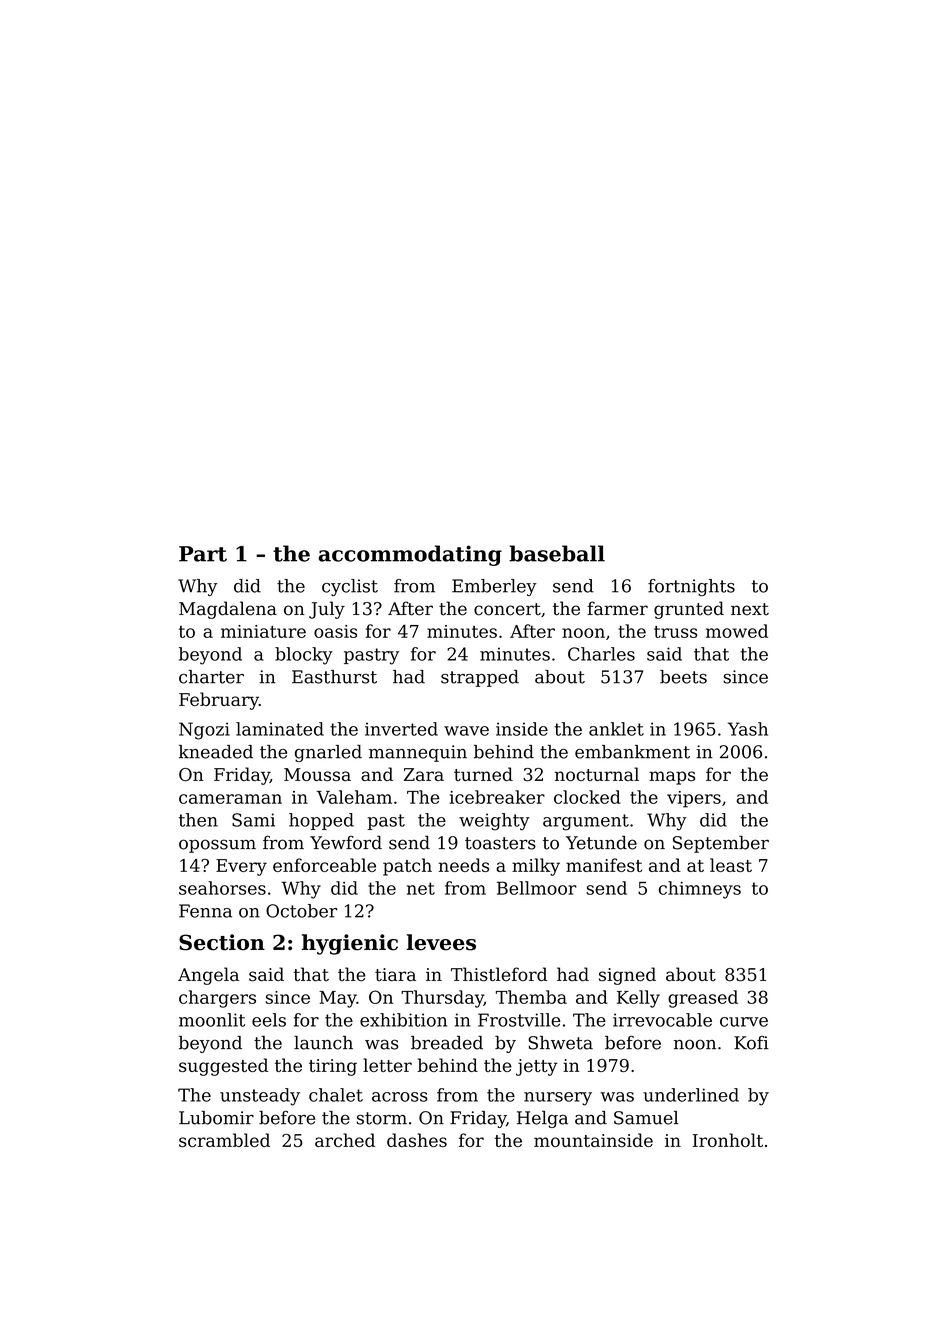  What do you see at coordinates (203, 554) in the document?
I see `Part` at bounding box center [203, 554].
